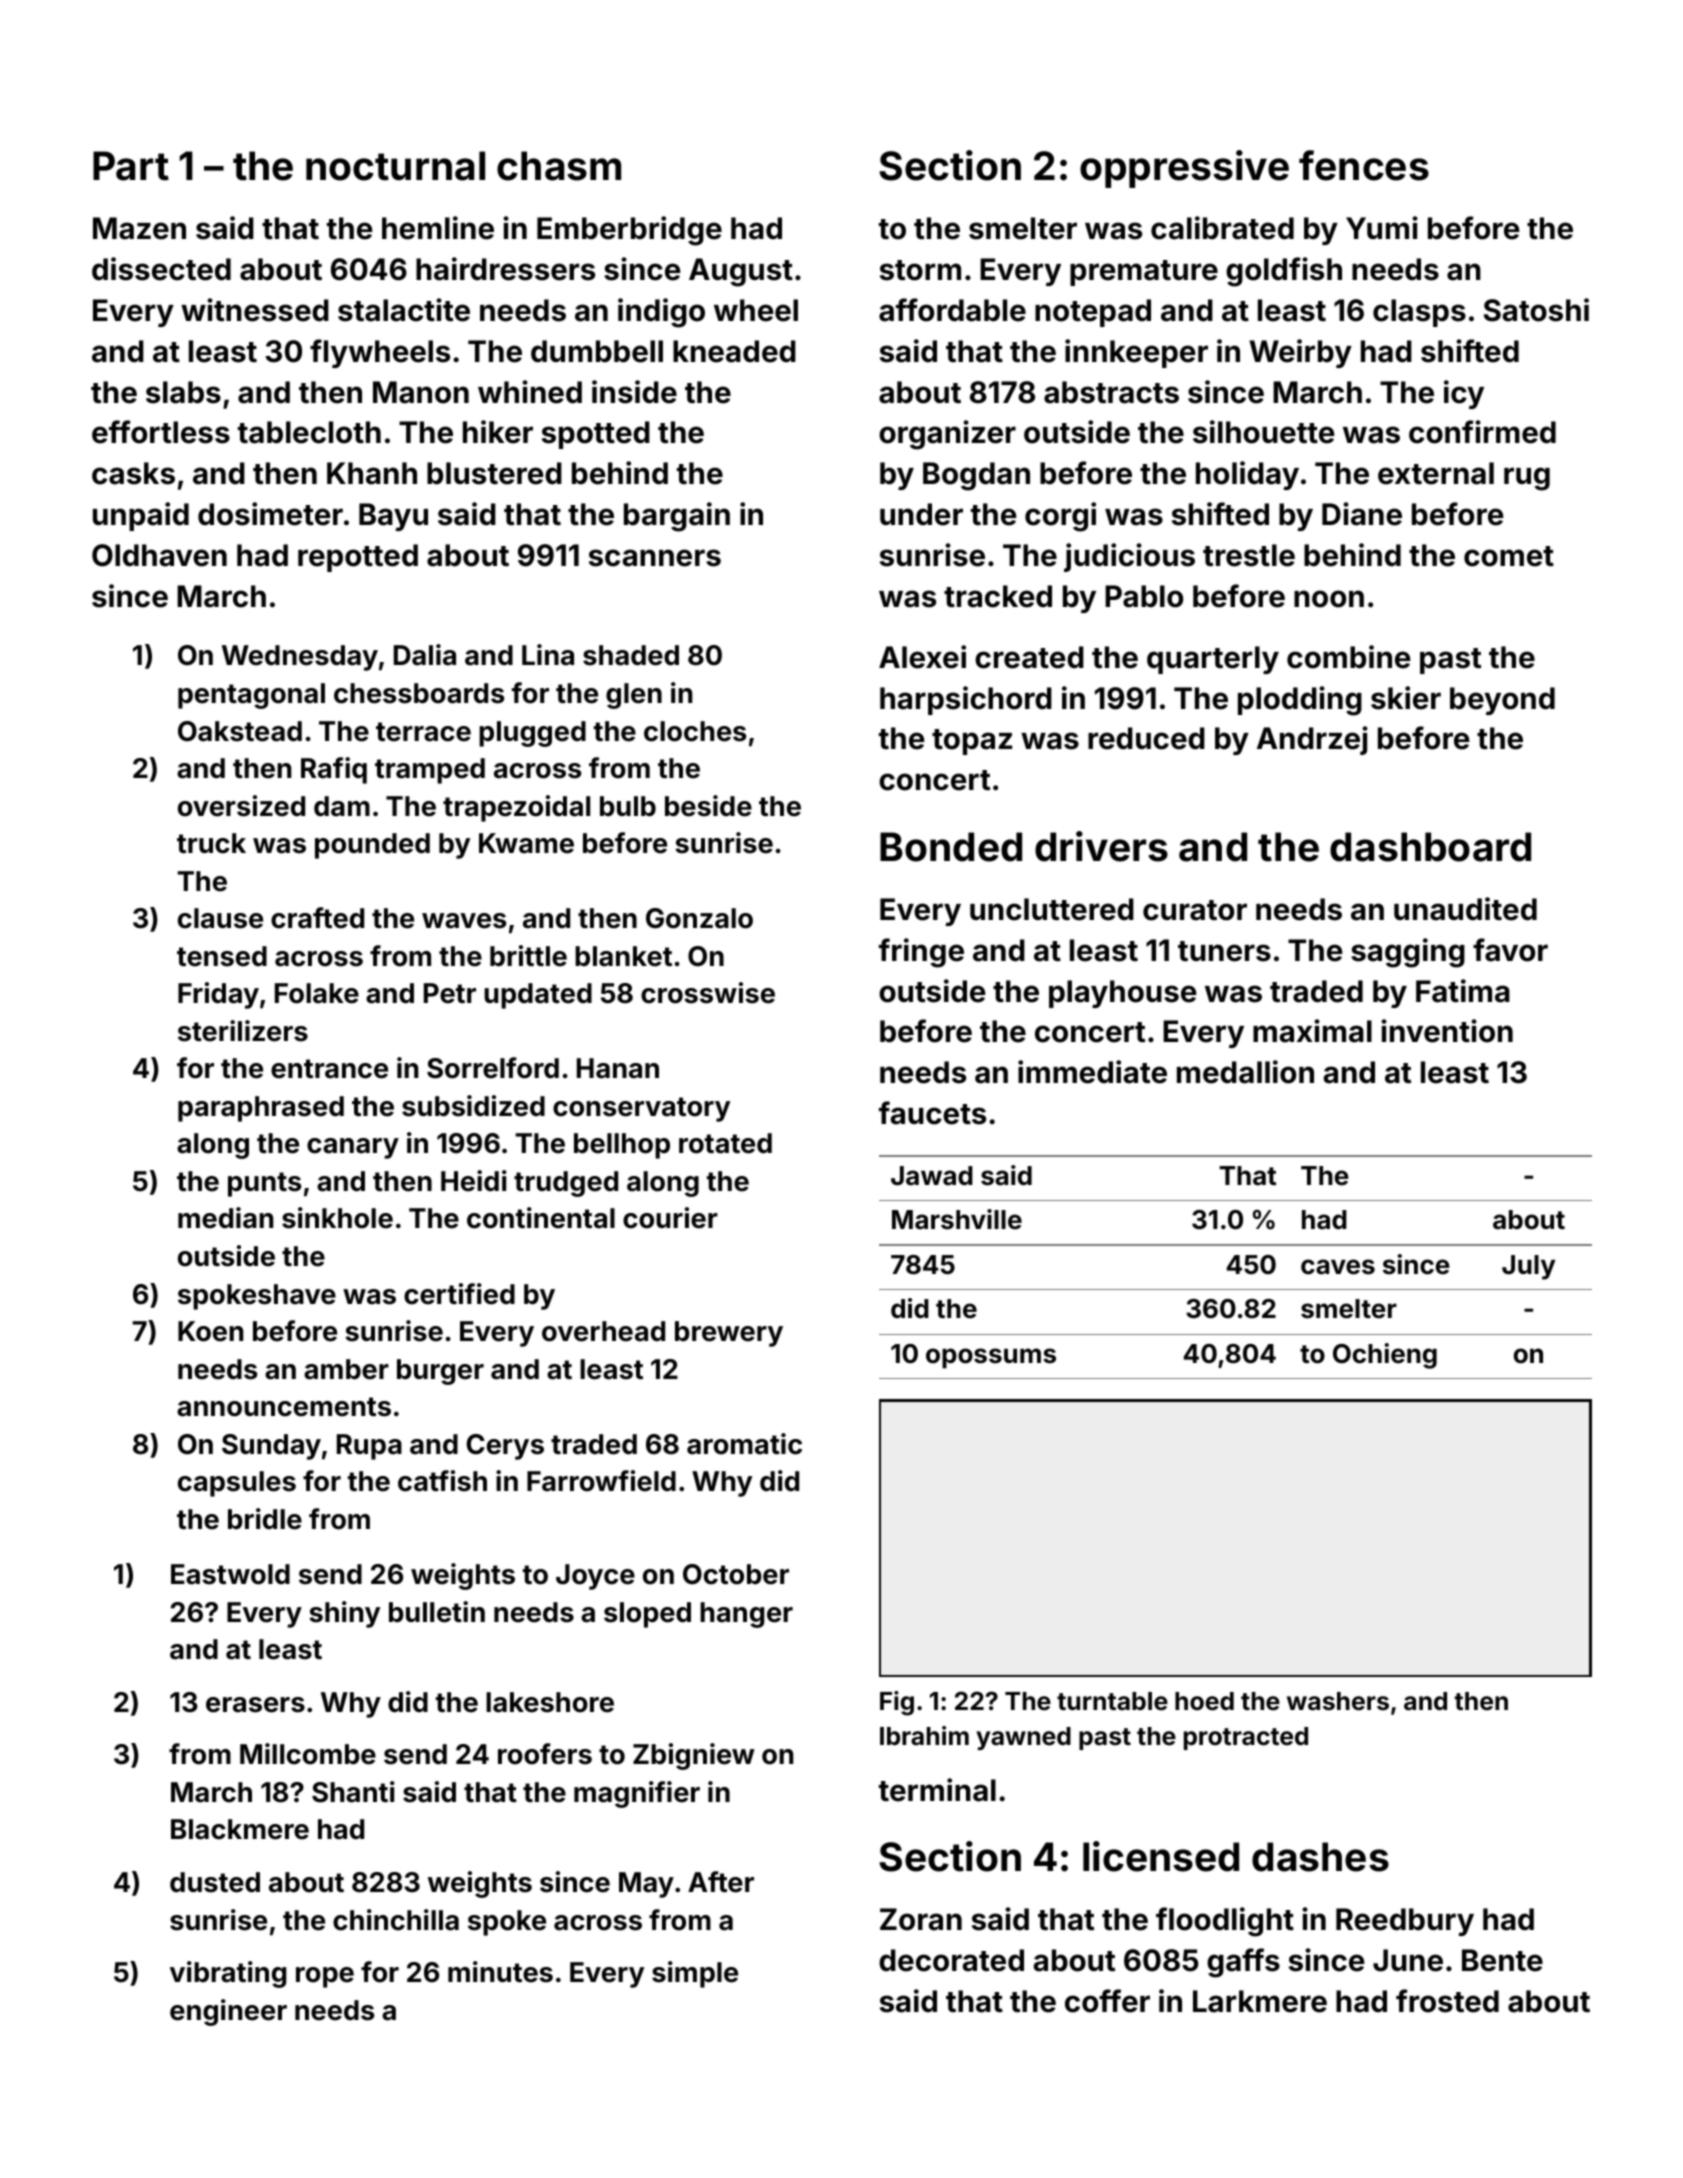 The height and width of the image is (2178, 1683). What do you see at coordinates (952, 310) in the image?
I see `affordable` at bounding box center [952, 310].
